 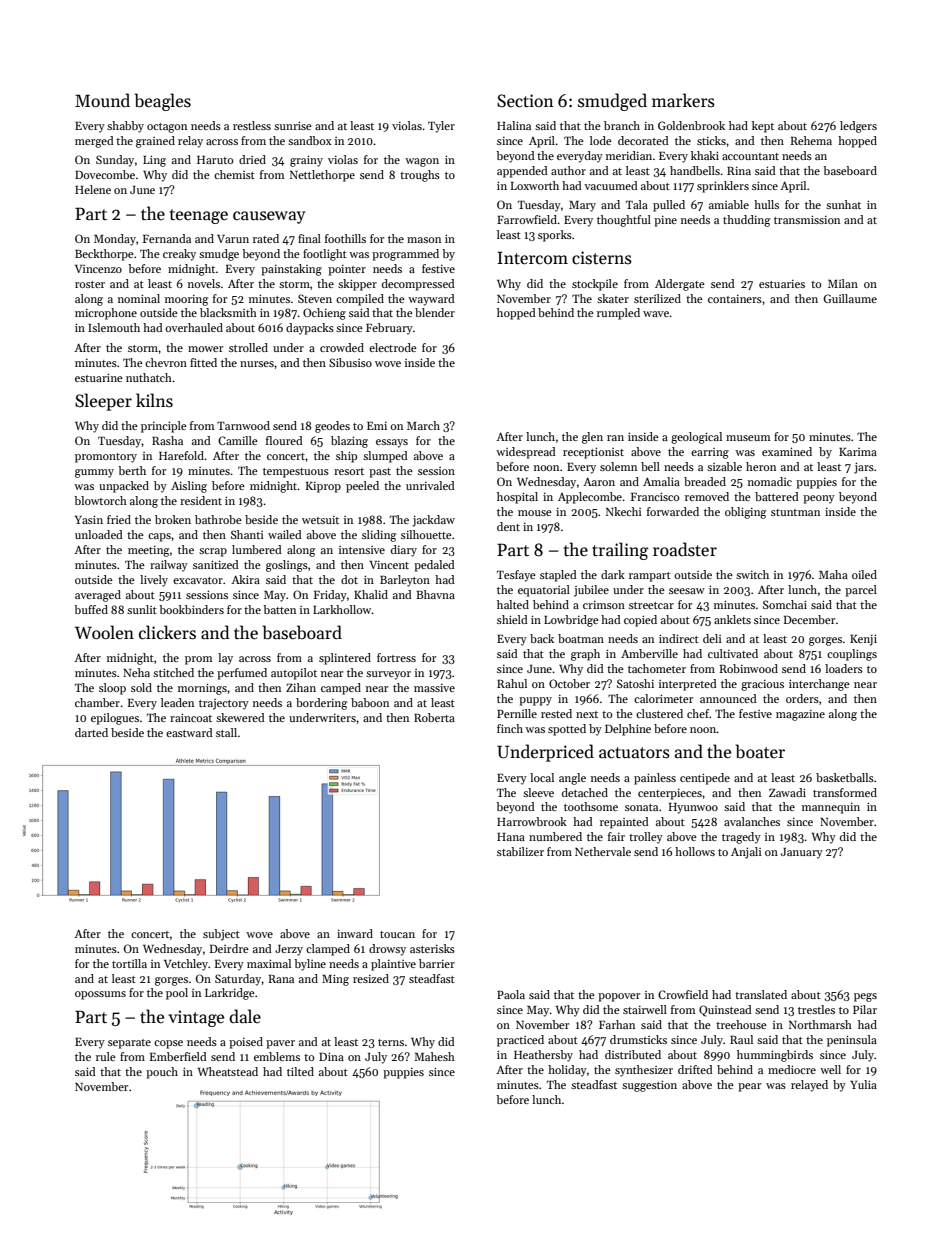 What do you see at coordinates (514, 125) in the screenshot?
I see `Halina` at bounding box center [514, 125].
